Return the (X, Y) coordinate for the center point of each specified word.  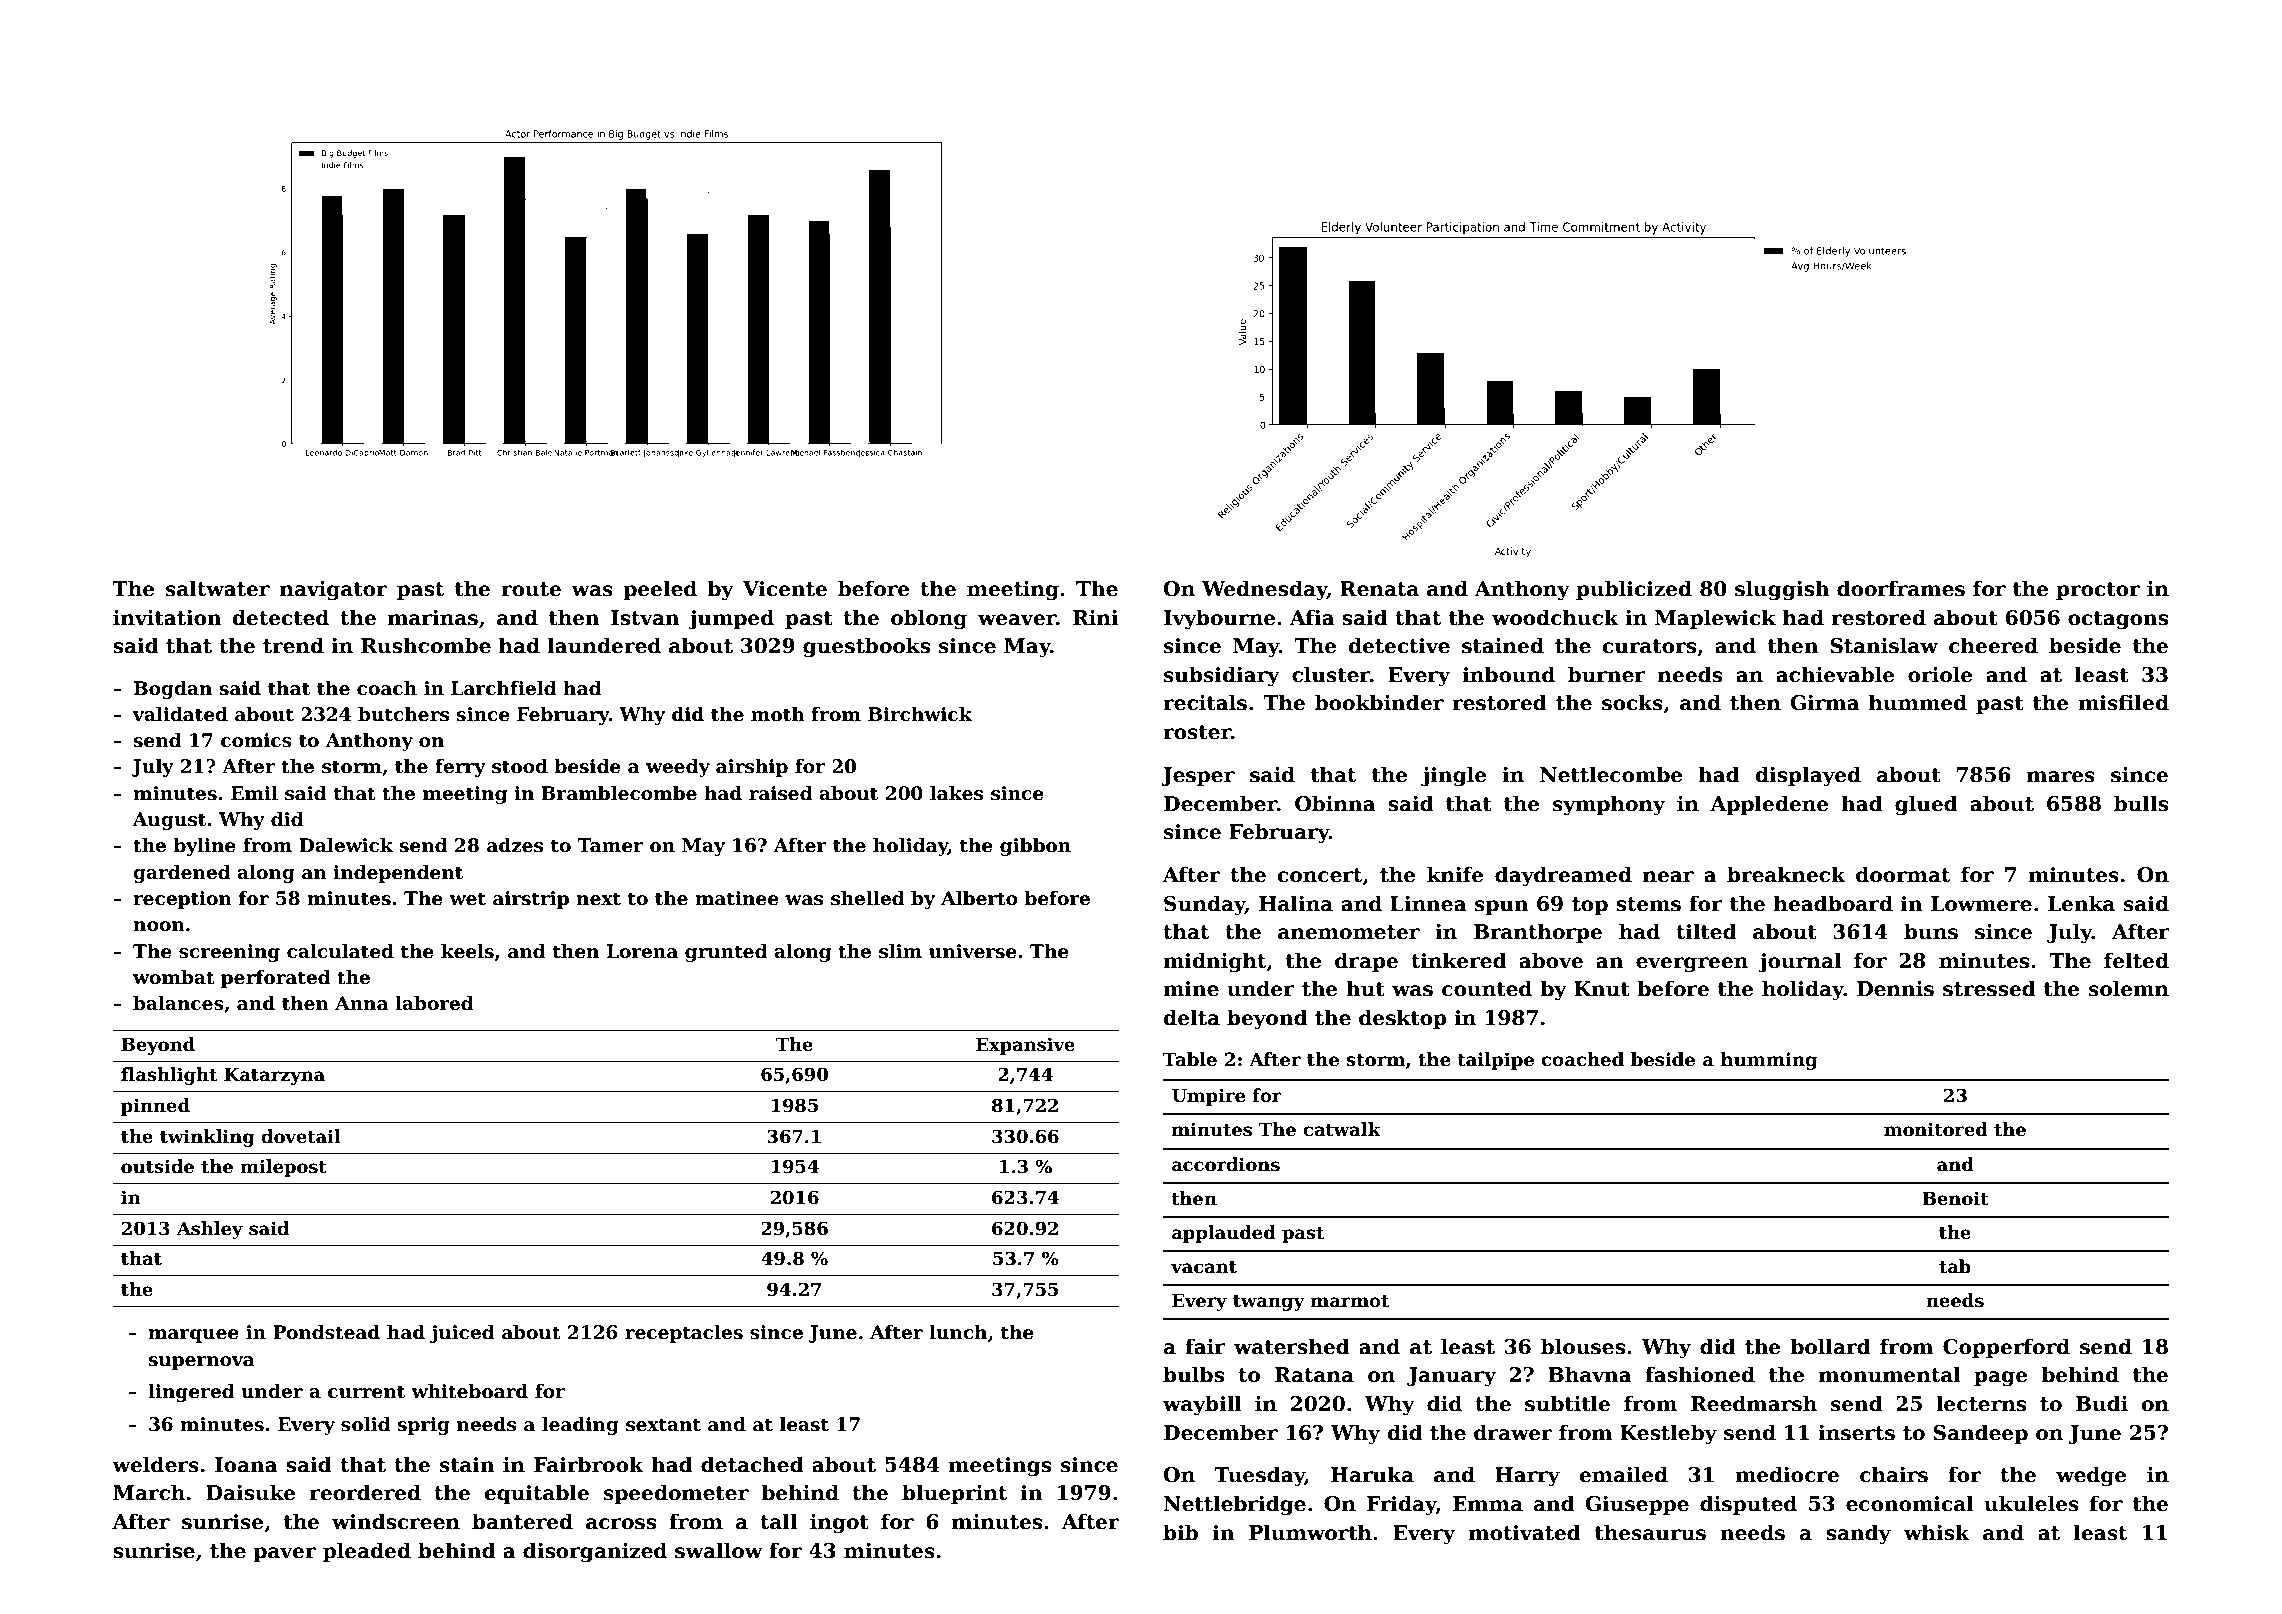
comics (256, 740)
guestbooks (866, 647)
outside (157, 1166)
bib (1180, 1532)
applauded (1224, 1234)
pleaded (367, 1552)
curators (1649, 646)
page (2000, 1379)
